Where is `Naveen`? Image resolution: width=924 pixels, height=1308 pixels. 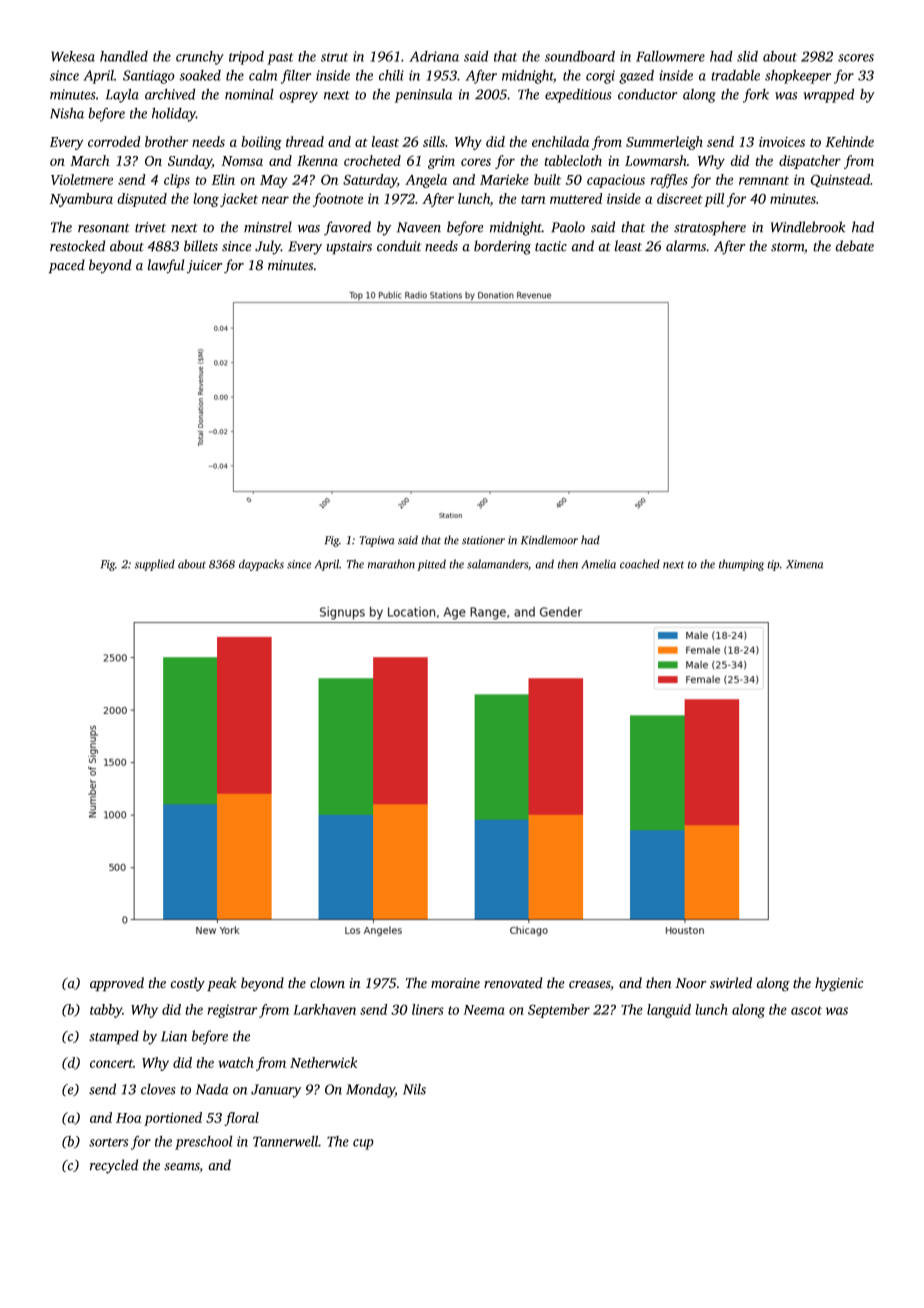 Naveen is located at coordinates (418, 227).
